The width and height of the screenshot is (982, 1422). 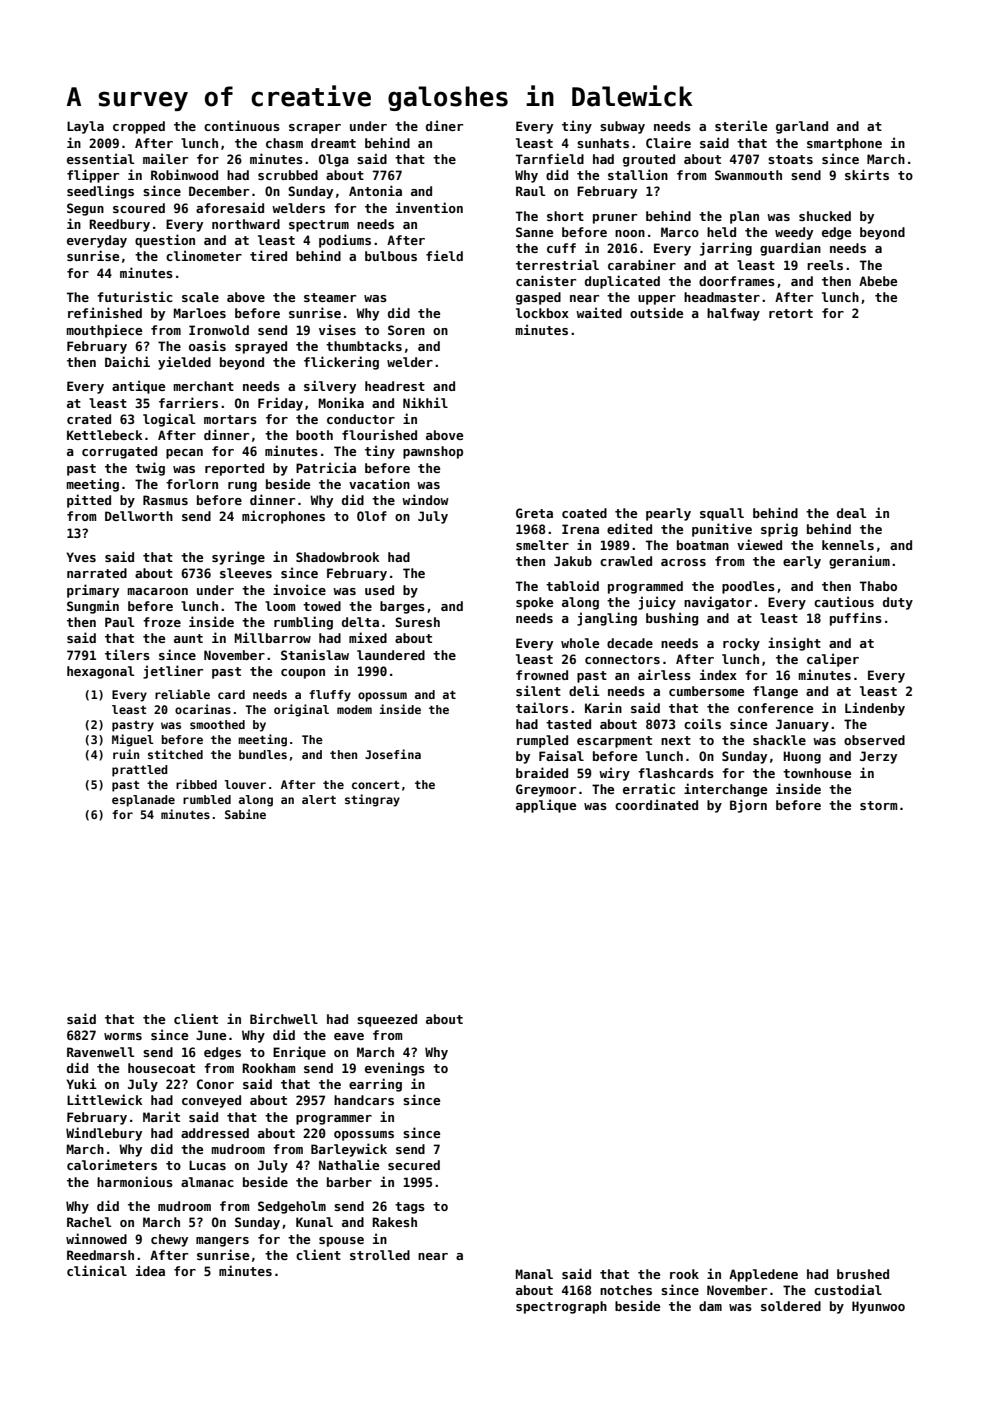 I want to click on navigator, so click(x=718, y=603).
